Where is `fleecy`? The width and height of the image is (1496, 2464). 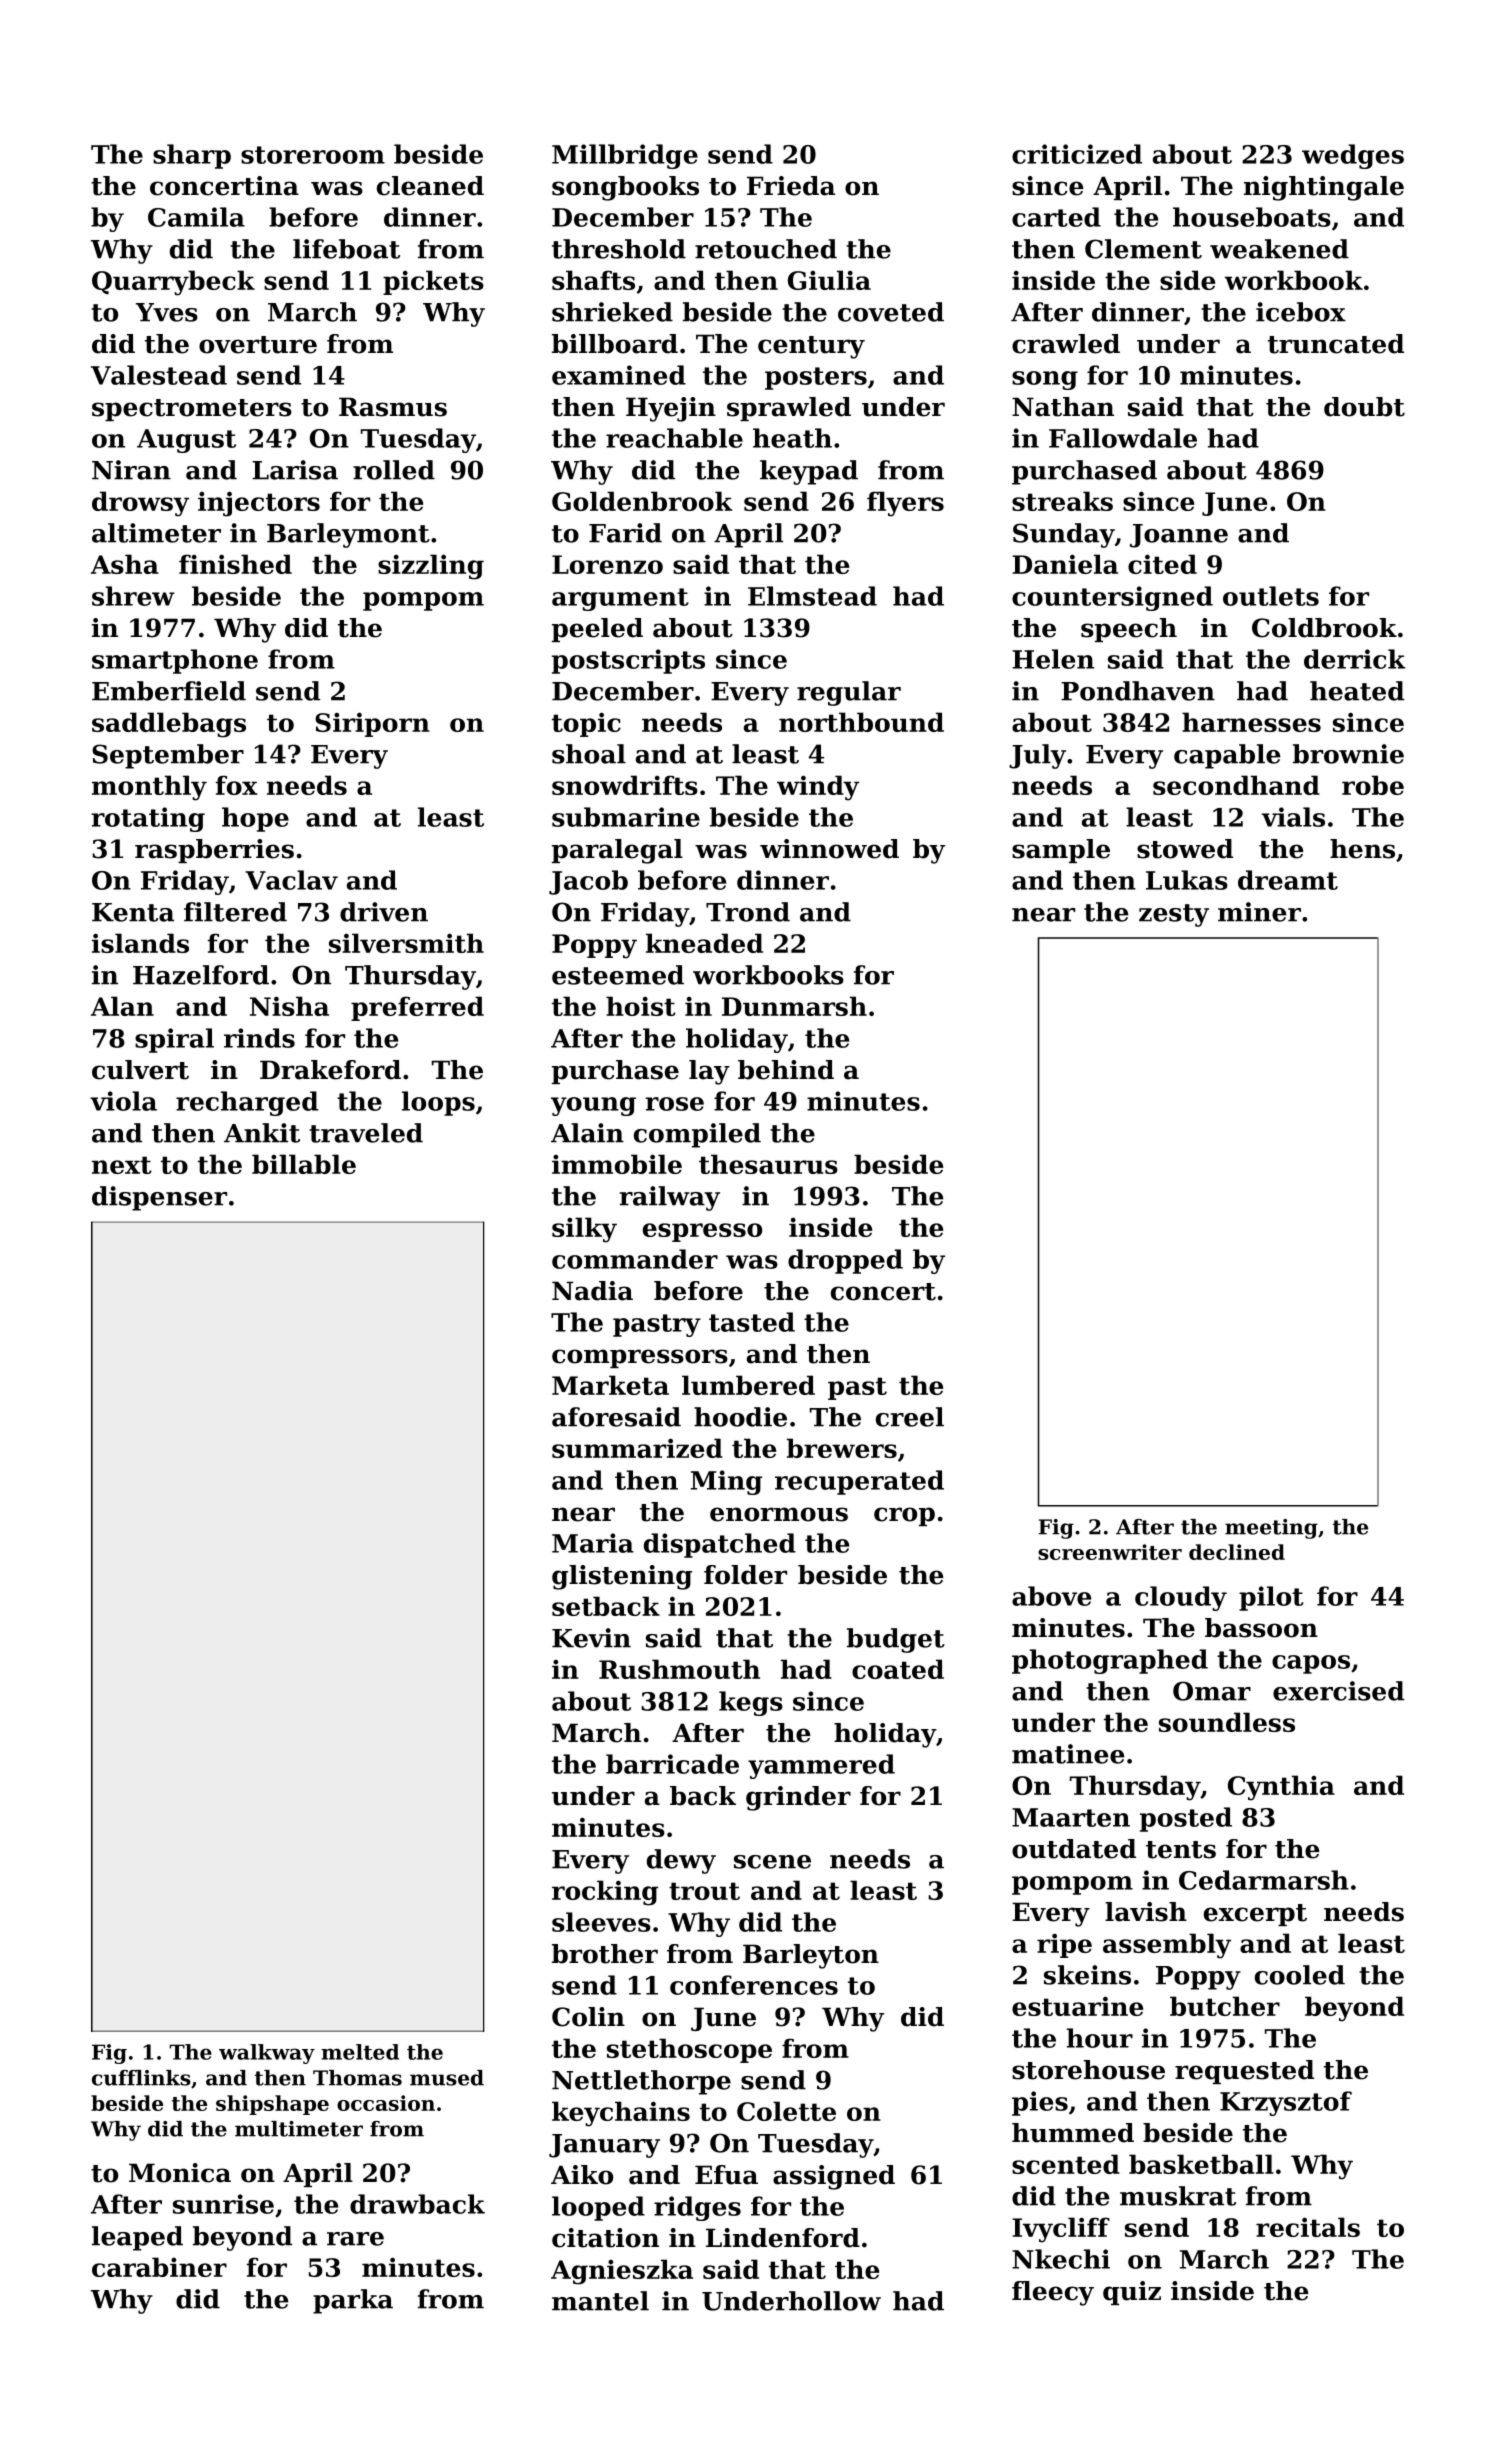
fleecy is located at coordinates (1053, 2293).
